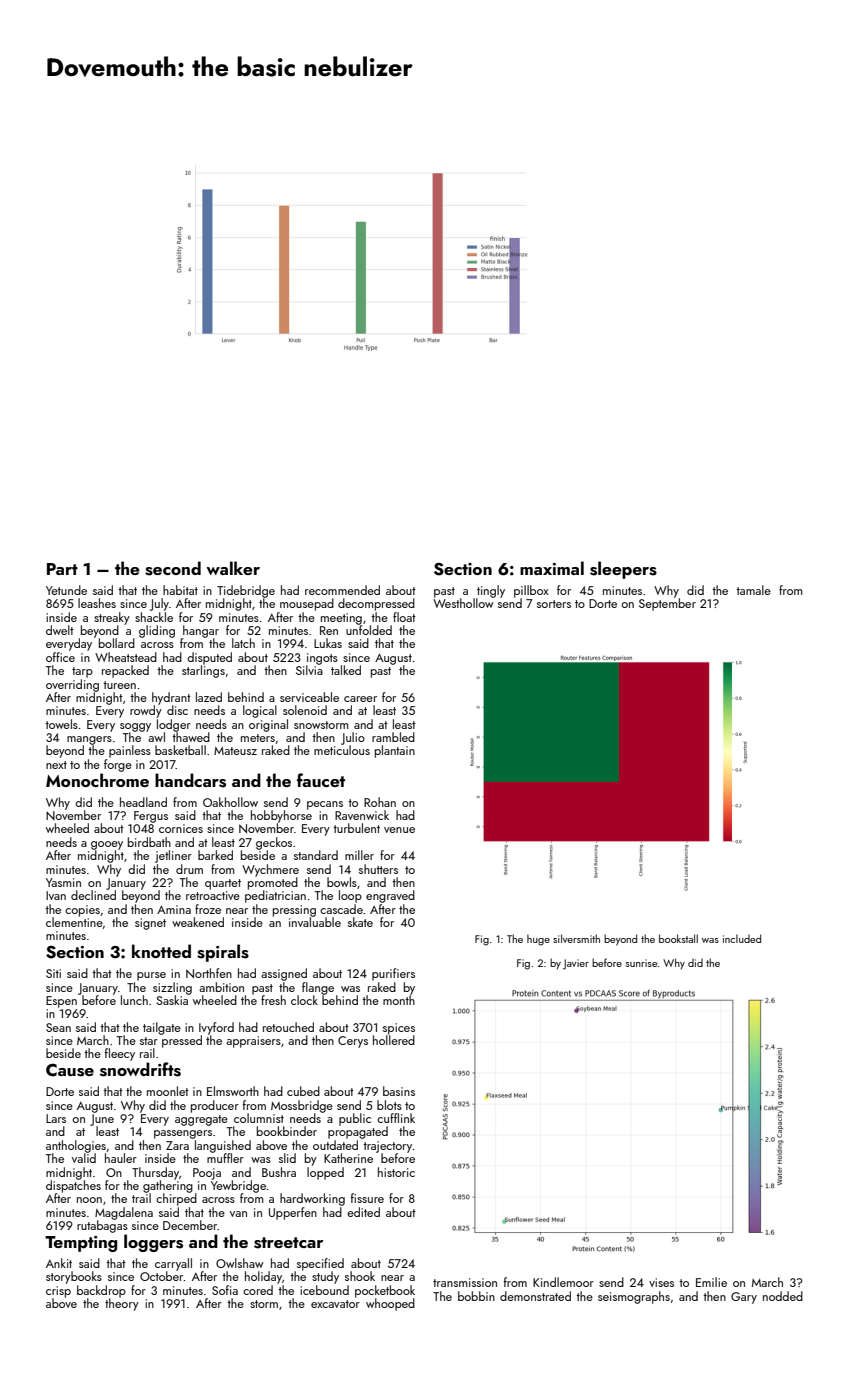  I want to click on plantain, so click(395, 751).
